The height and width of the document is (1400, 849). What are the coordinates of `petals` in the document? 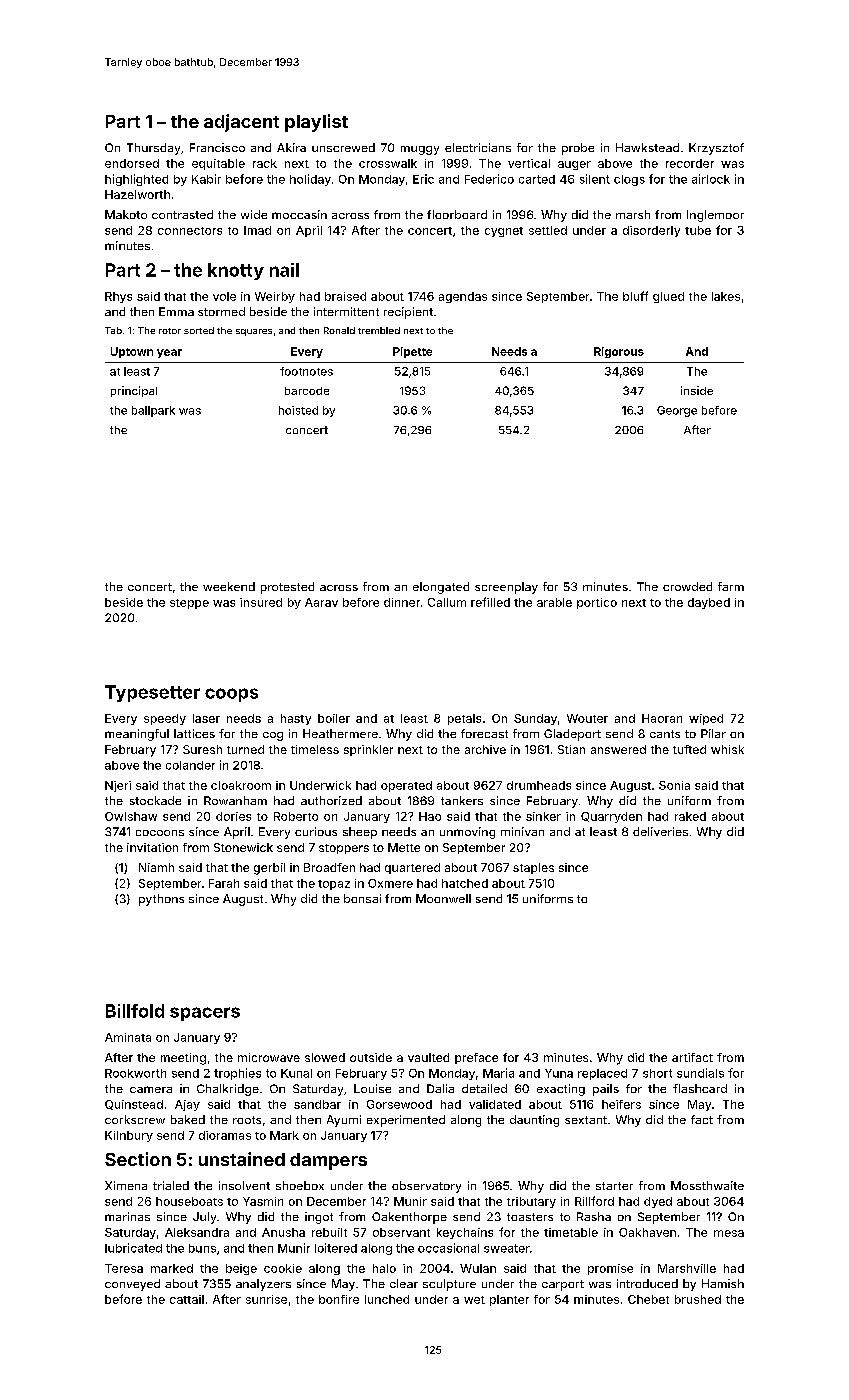 It's located at (464, 719).
